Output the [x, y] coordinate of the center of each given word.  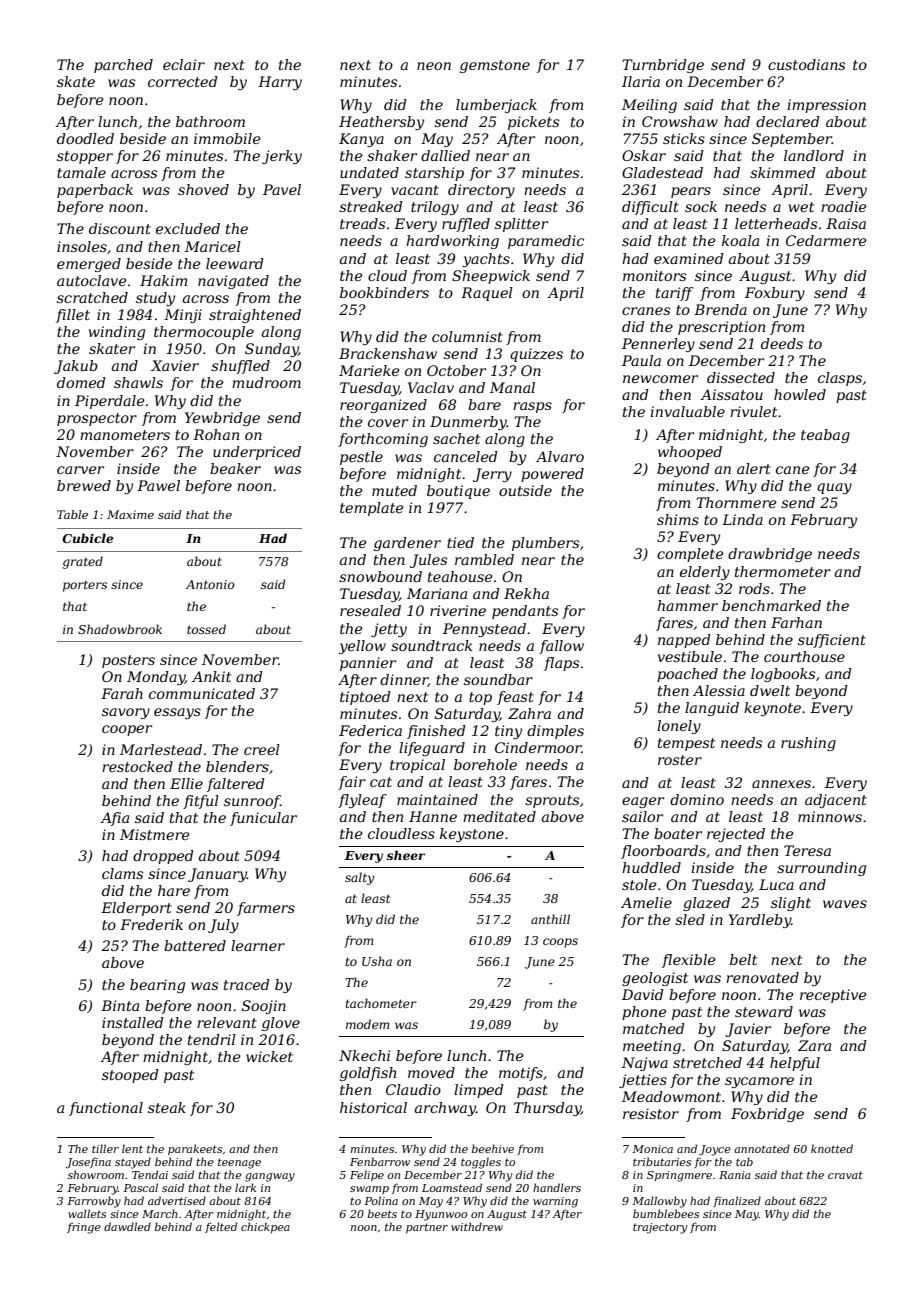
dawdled [127, 1226]
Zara [814, 1045]
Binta [120, 1005]
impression [826, 106]
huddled [651, 867]
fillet [73, 316]
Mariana [437, 593]
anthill [550, 919]
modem [367, 1024]
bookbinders [384, 292]
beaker [235, 468]
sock [701, 206]
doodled [85, 138]
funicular [263, 819]
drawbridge [770, 555]
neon [434, 66]
